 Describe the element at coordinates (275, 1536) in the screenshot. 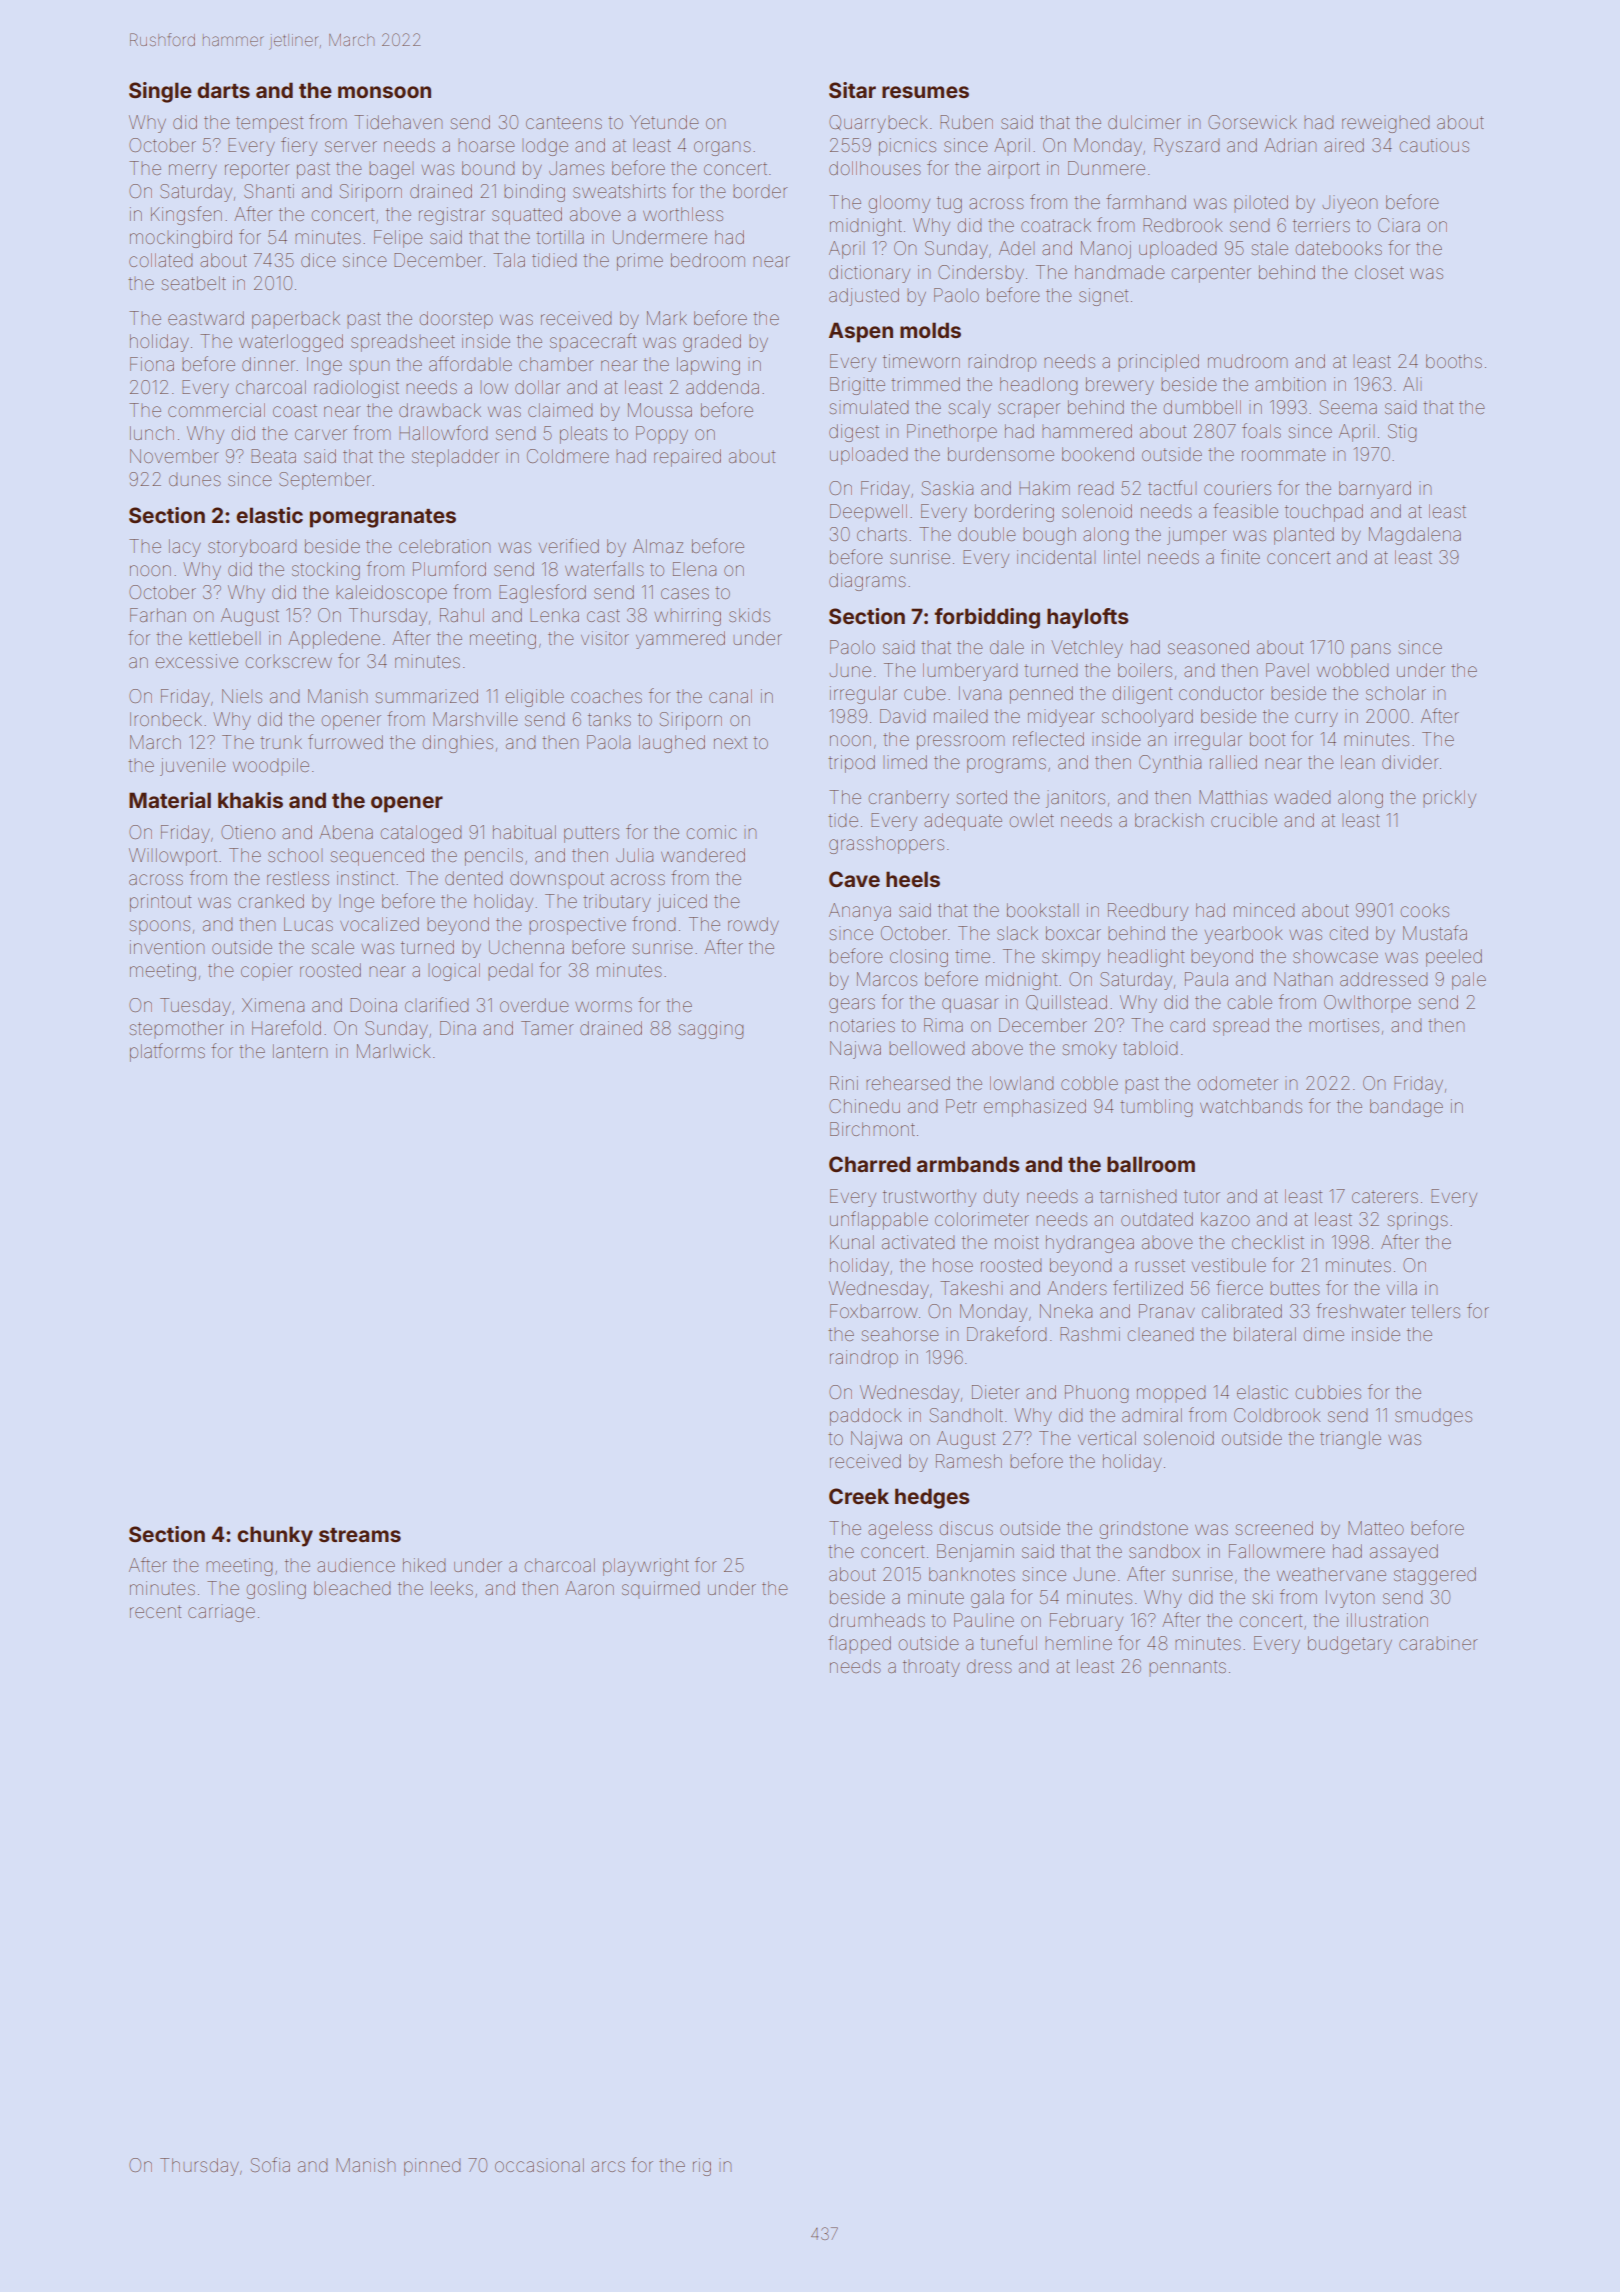

I see `chunky` at that location.
